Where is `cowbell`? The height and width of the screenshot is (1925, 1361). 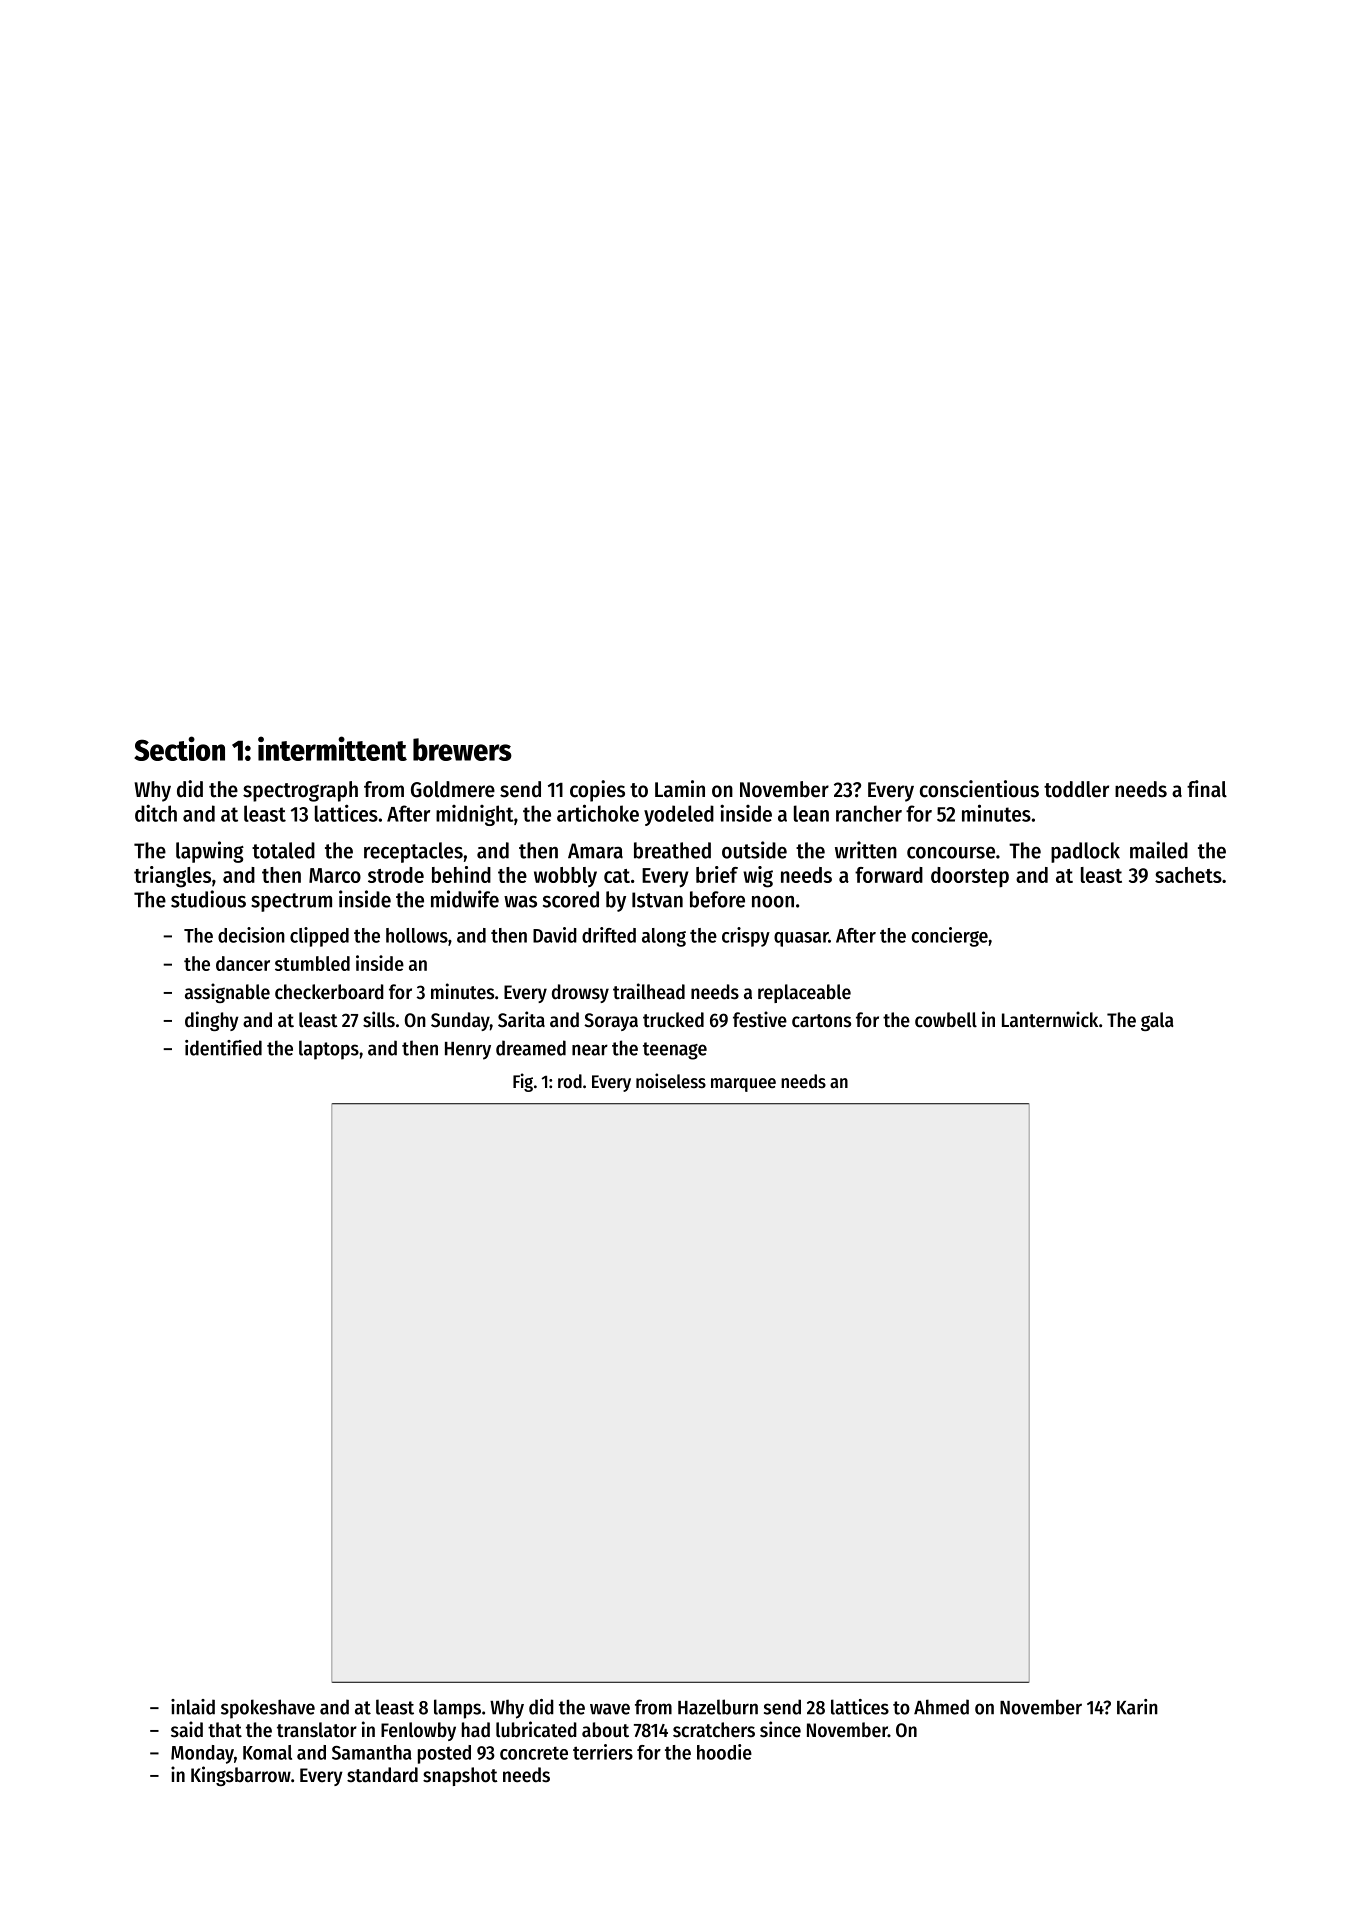
cowbell is located at coordinates (946, 1020).
